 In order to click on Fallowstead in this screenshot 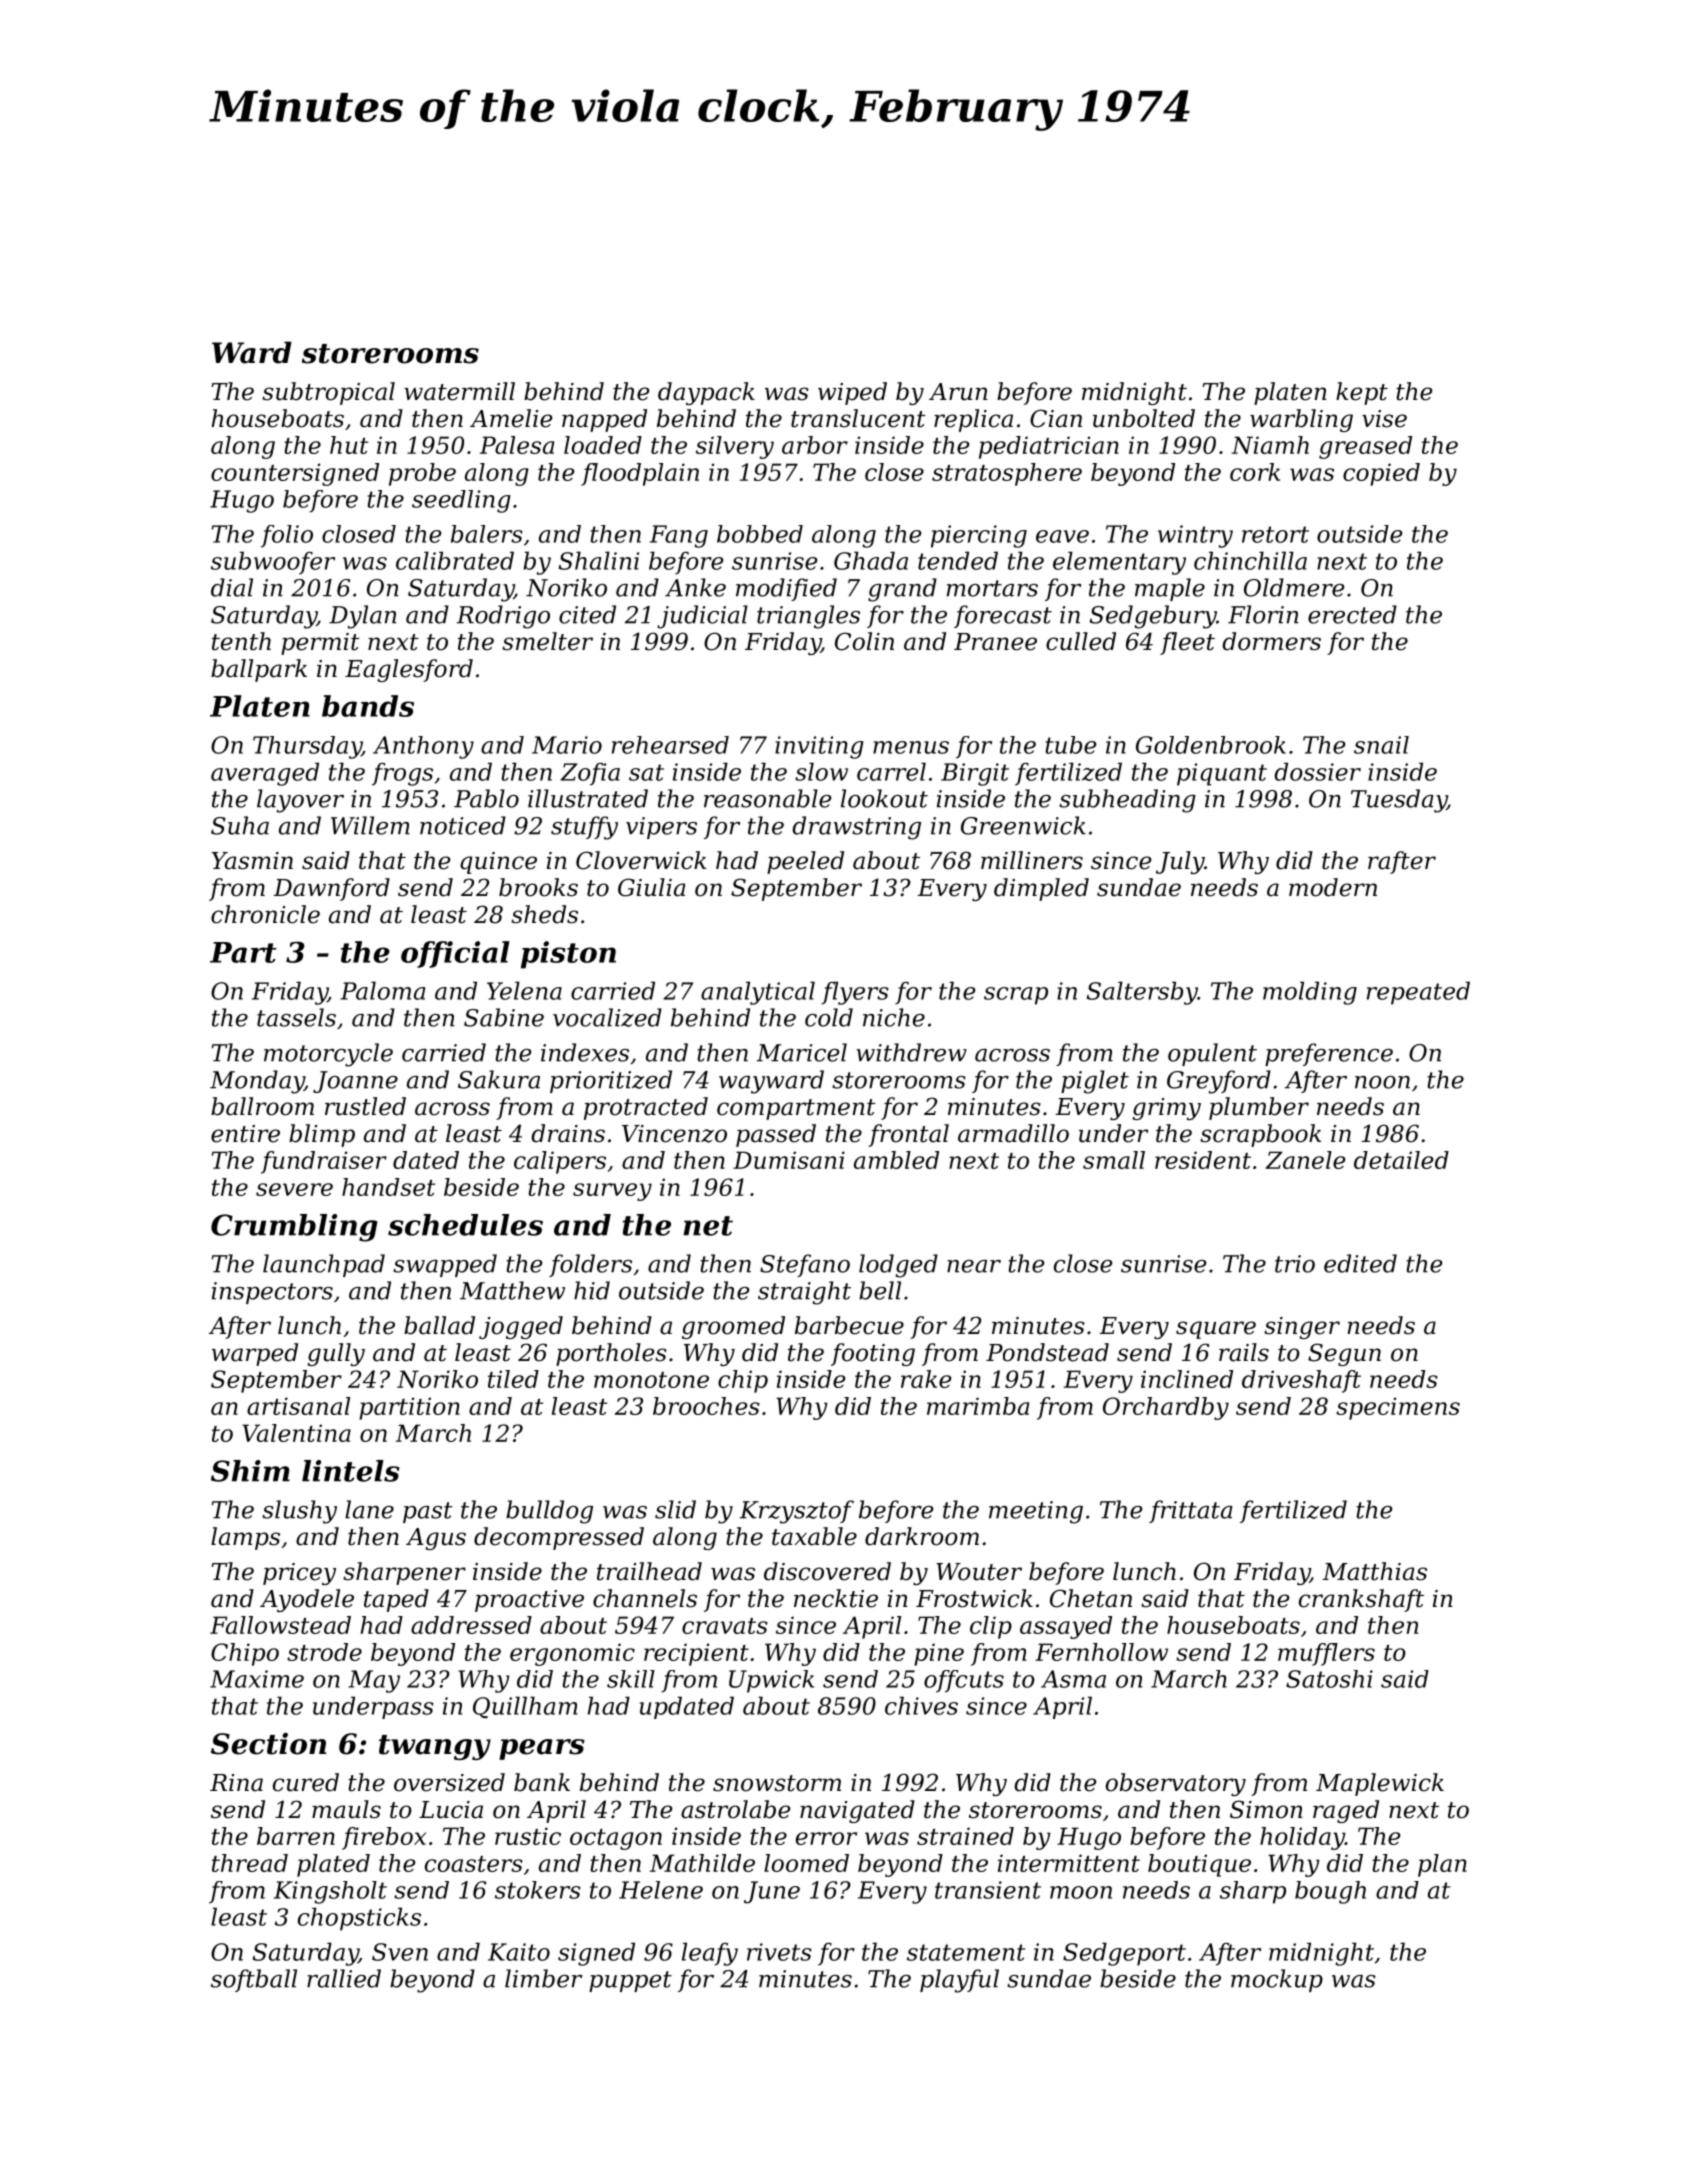, I will do `click(280, 1625)`.
